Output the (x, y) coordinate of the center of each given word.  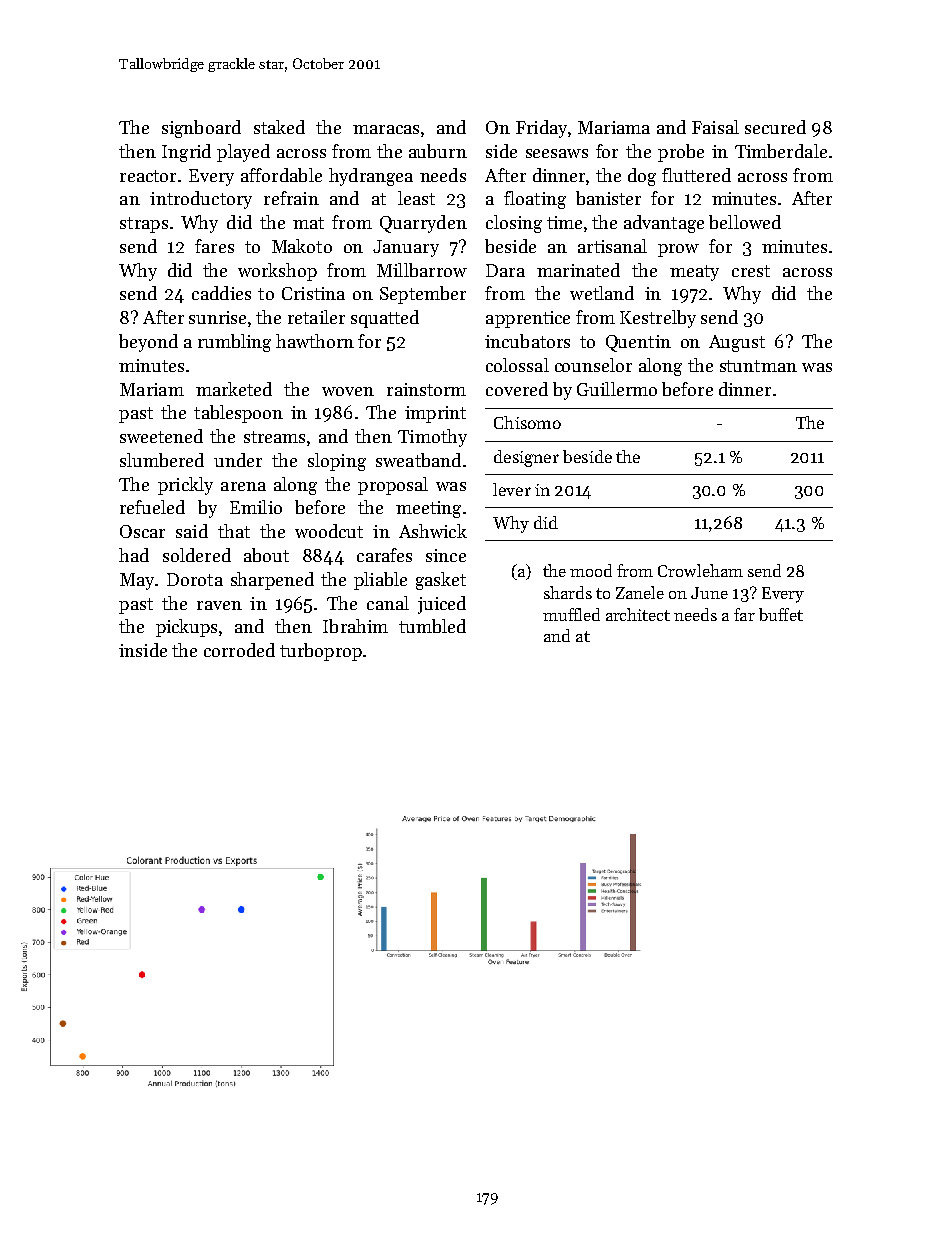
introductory (201, 200)
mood (591, 570)
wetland (602, 293)
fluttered (696, 175)
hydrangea (371, 177)
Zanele (640, 592)
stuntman (758, 366)
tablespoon (238, 414)
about (266, 555)
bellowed (745, 222)
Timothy (432, 438)
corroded (239, 650)
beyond (148, 343)
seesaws (557, 153)
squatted (385, 319)
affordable (281, 175)
